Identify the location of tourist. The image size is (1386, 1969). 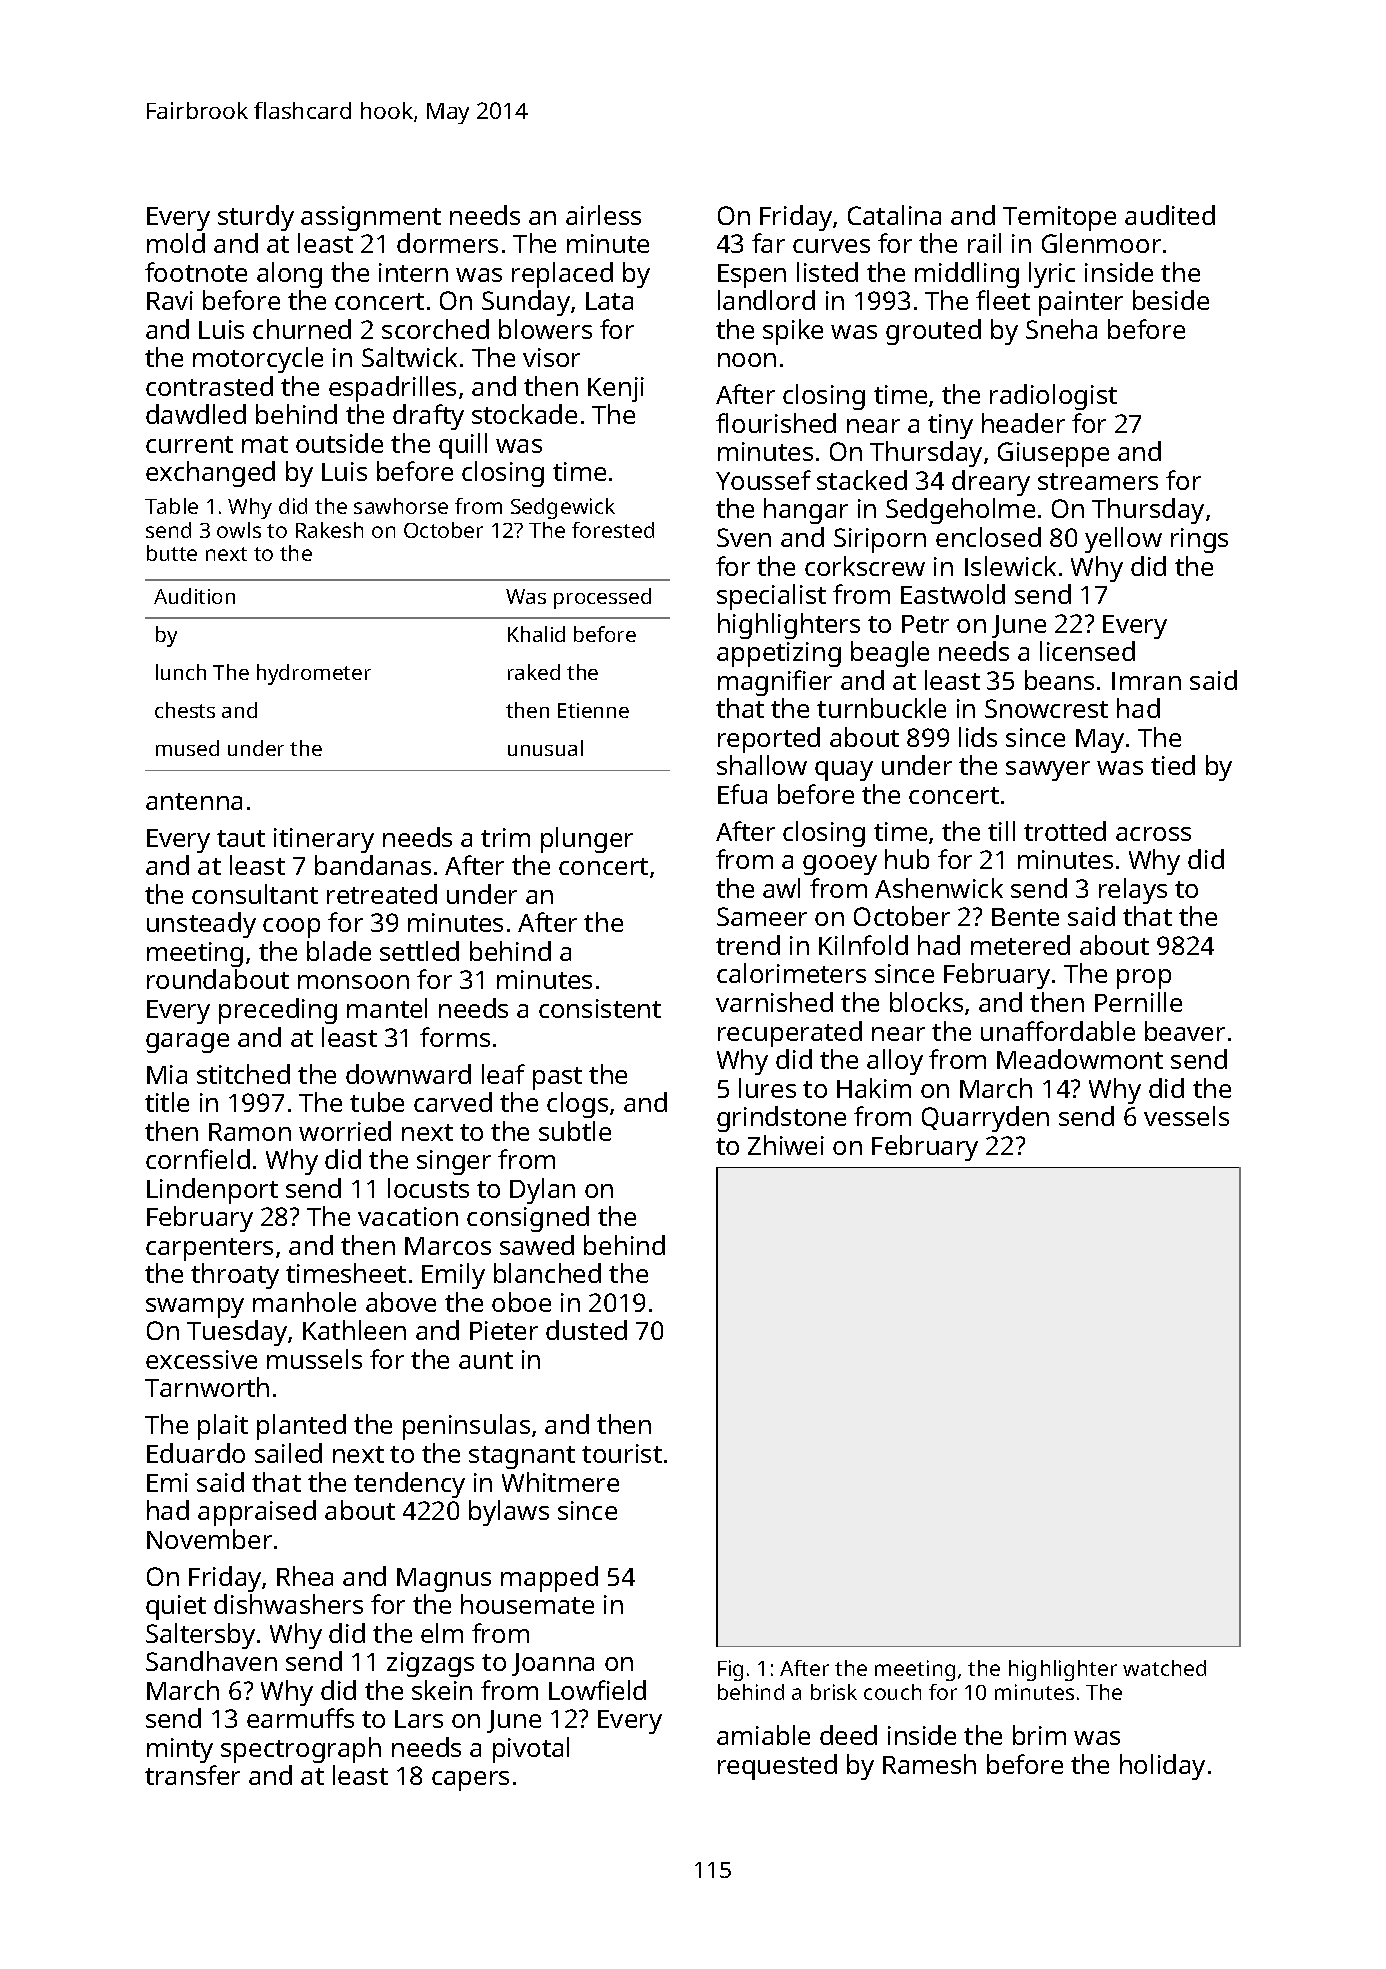
(622, 1453).
